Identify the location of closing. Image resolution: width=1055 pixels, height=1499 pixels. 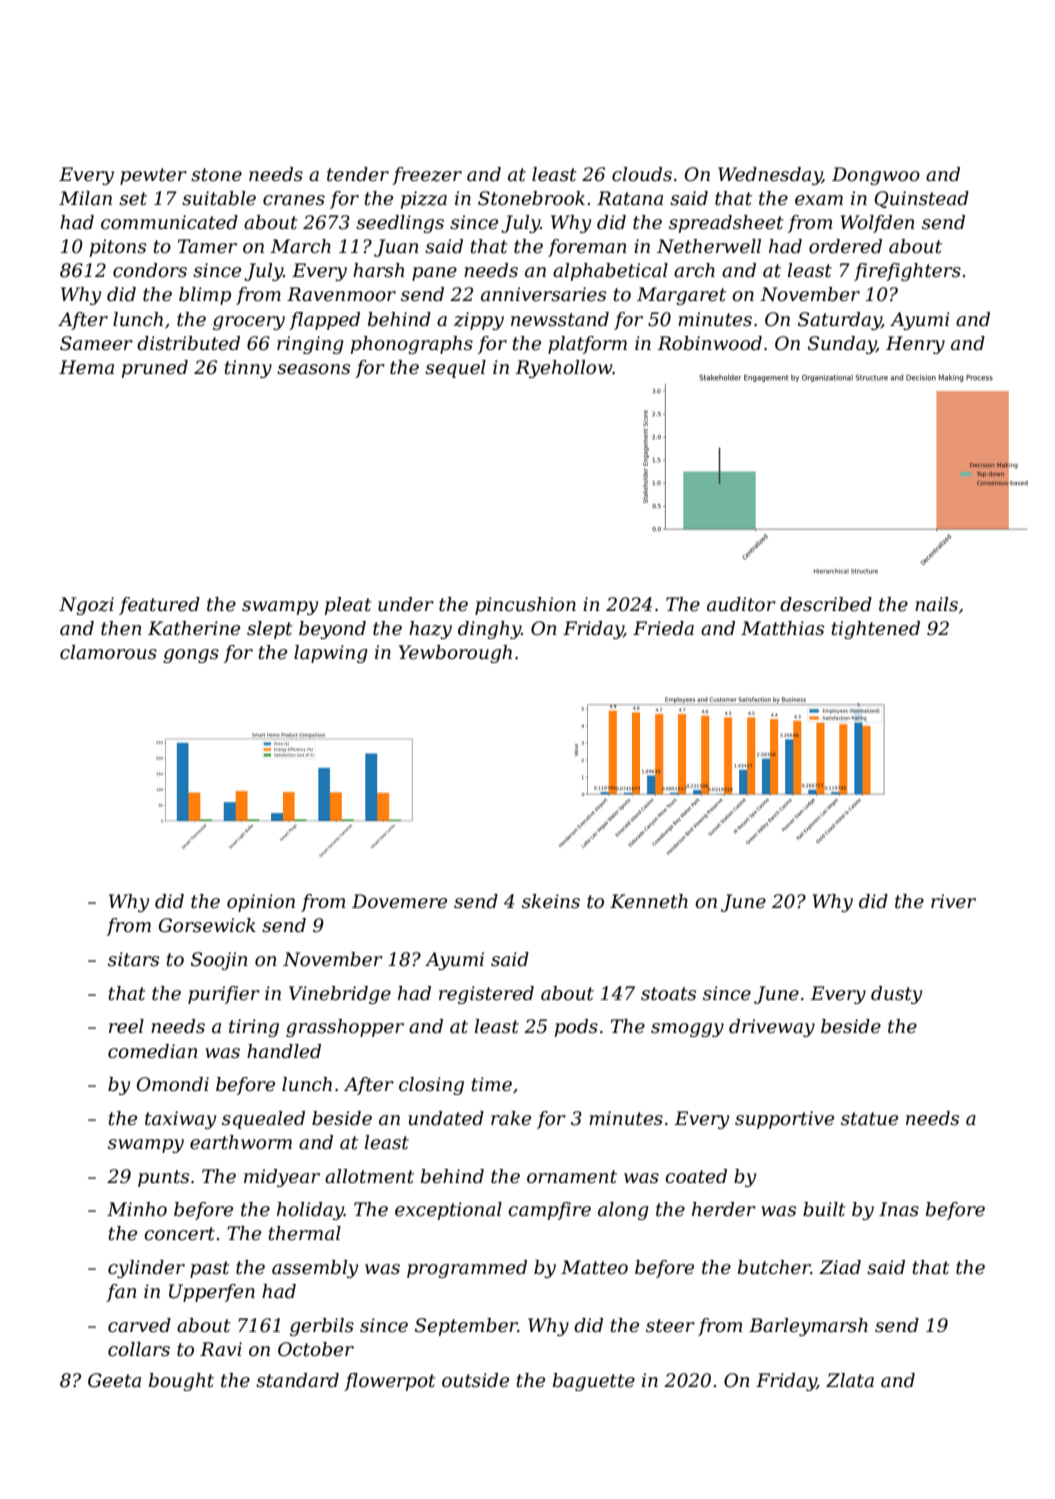
(431, 1086).
